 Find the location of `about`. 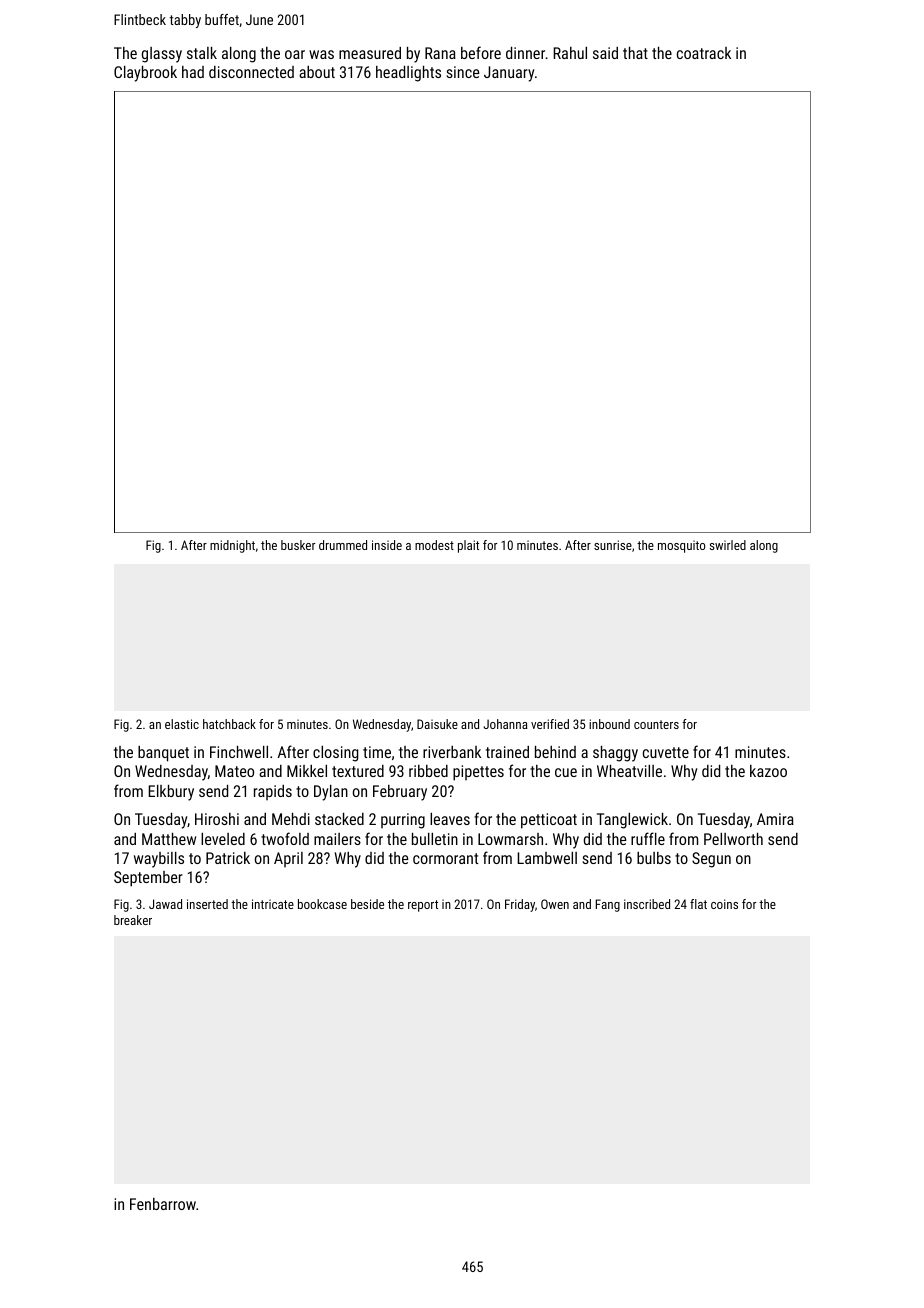

about is located at coordinates (317, 72).
